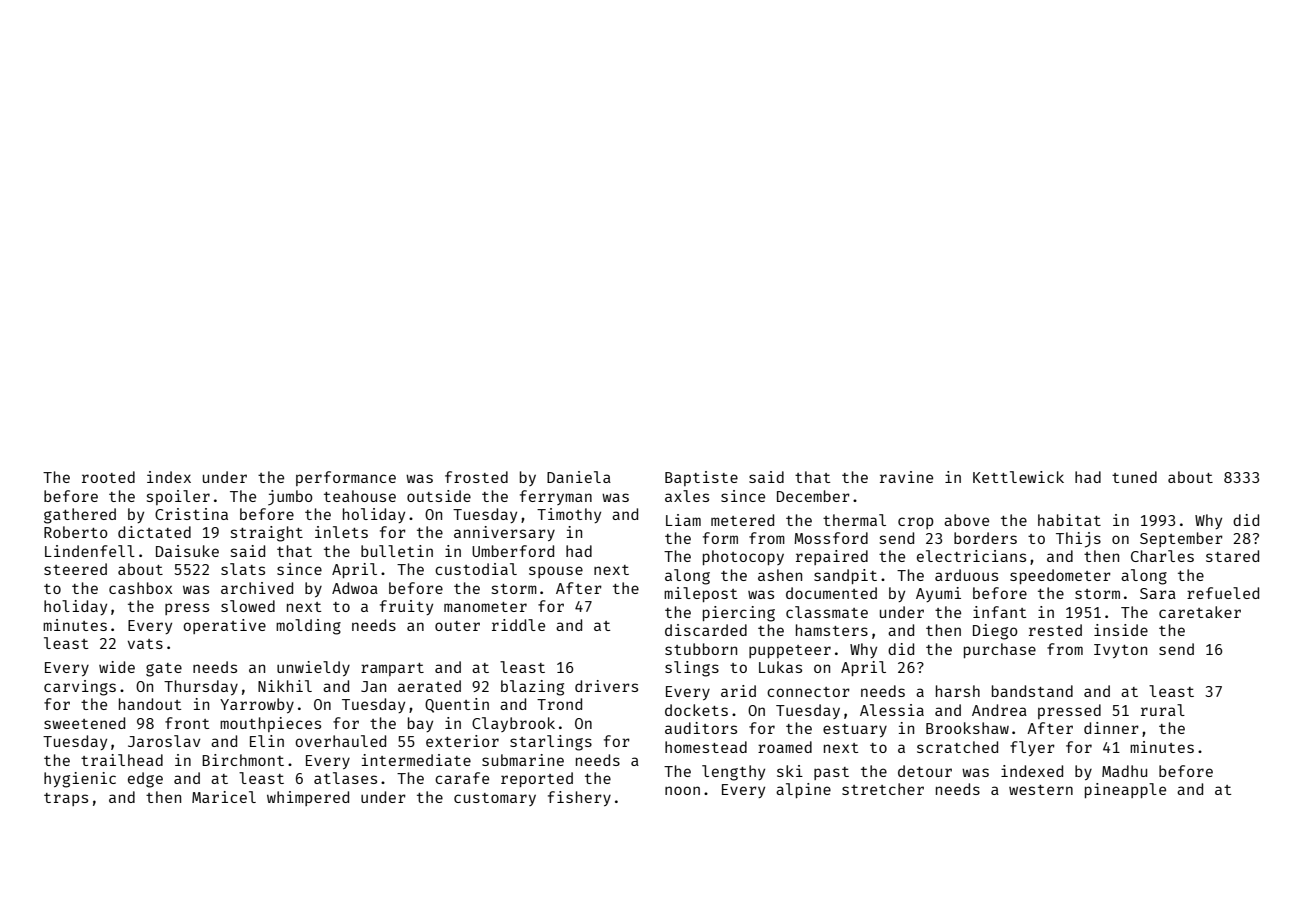  I want to click on spoiler, so click(178, 497).
